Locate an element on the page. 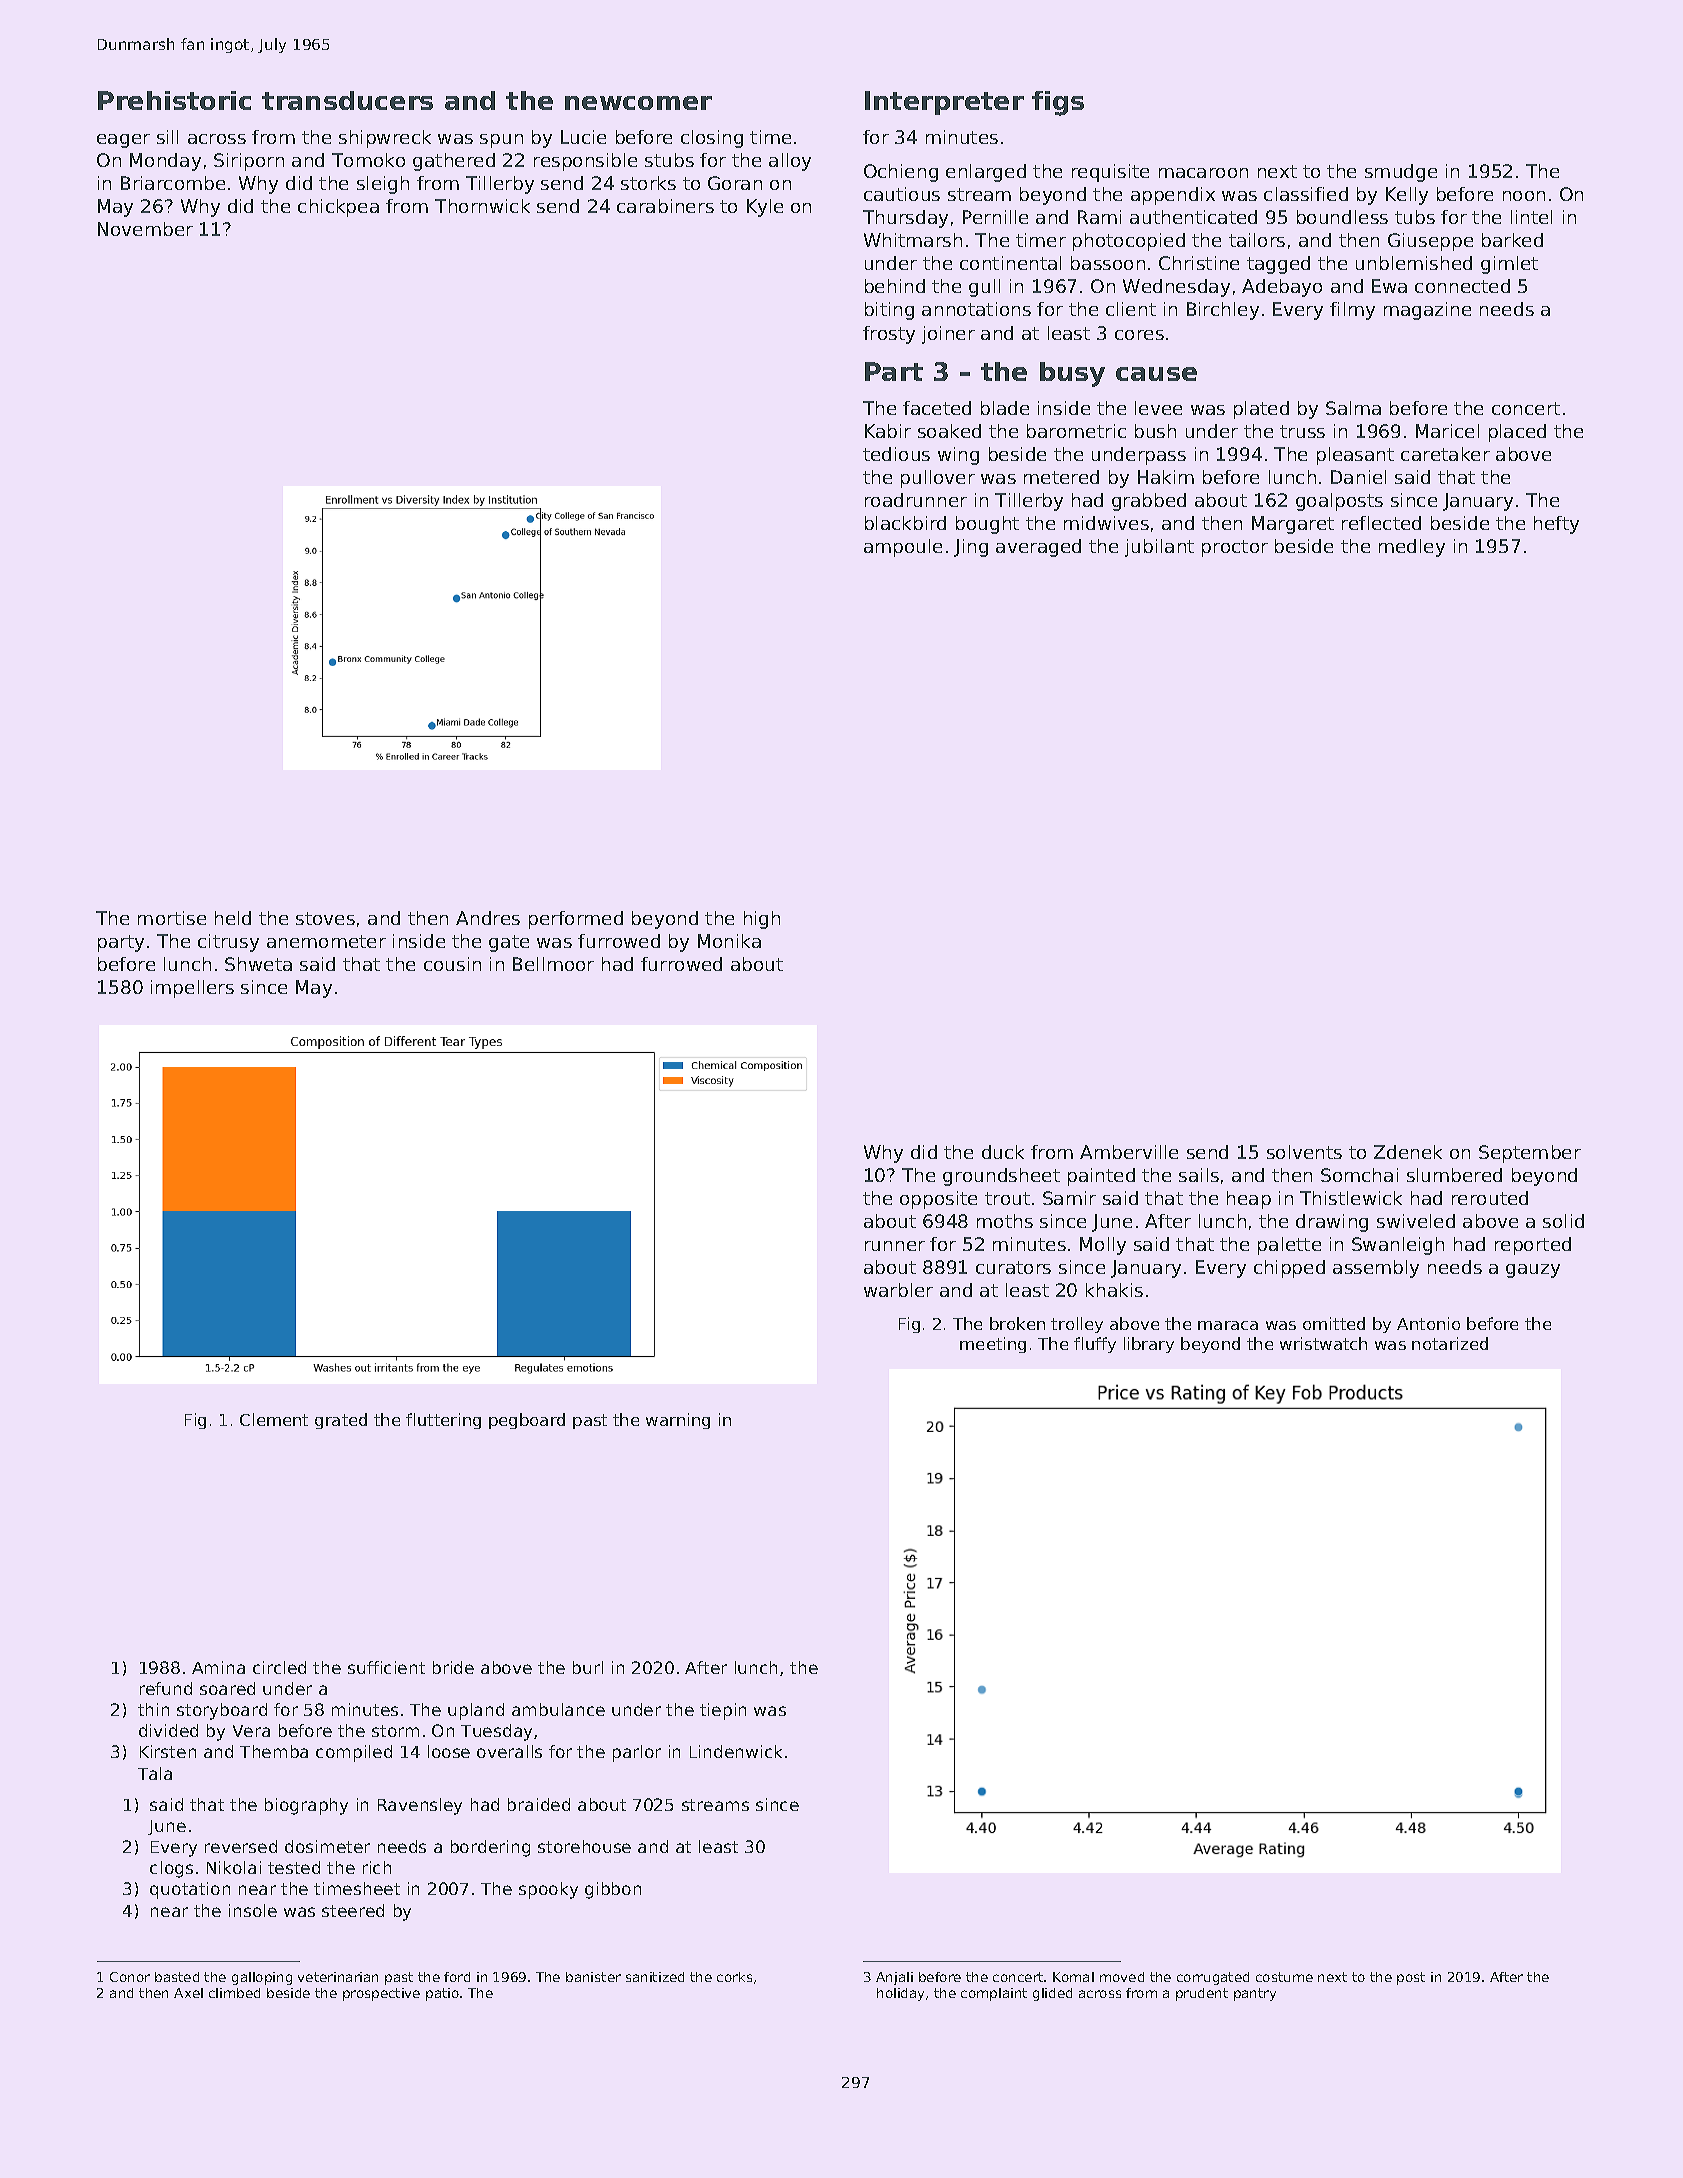  Zdenek is located at coordinates (1408, 1152).
